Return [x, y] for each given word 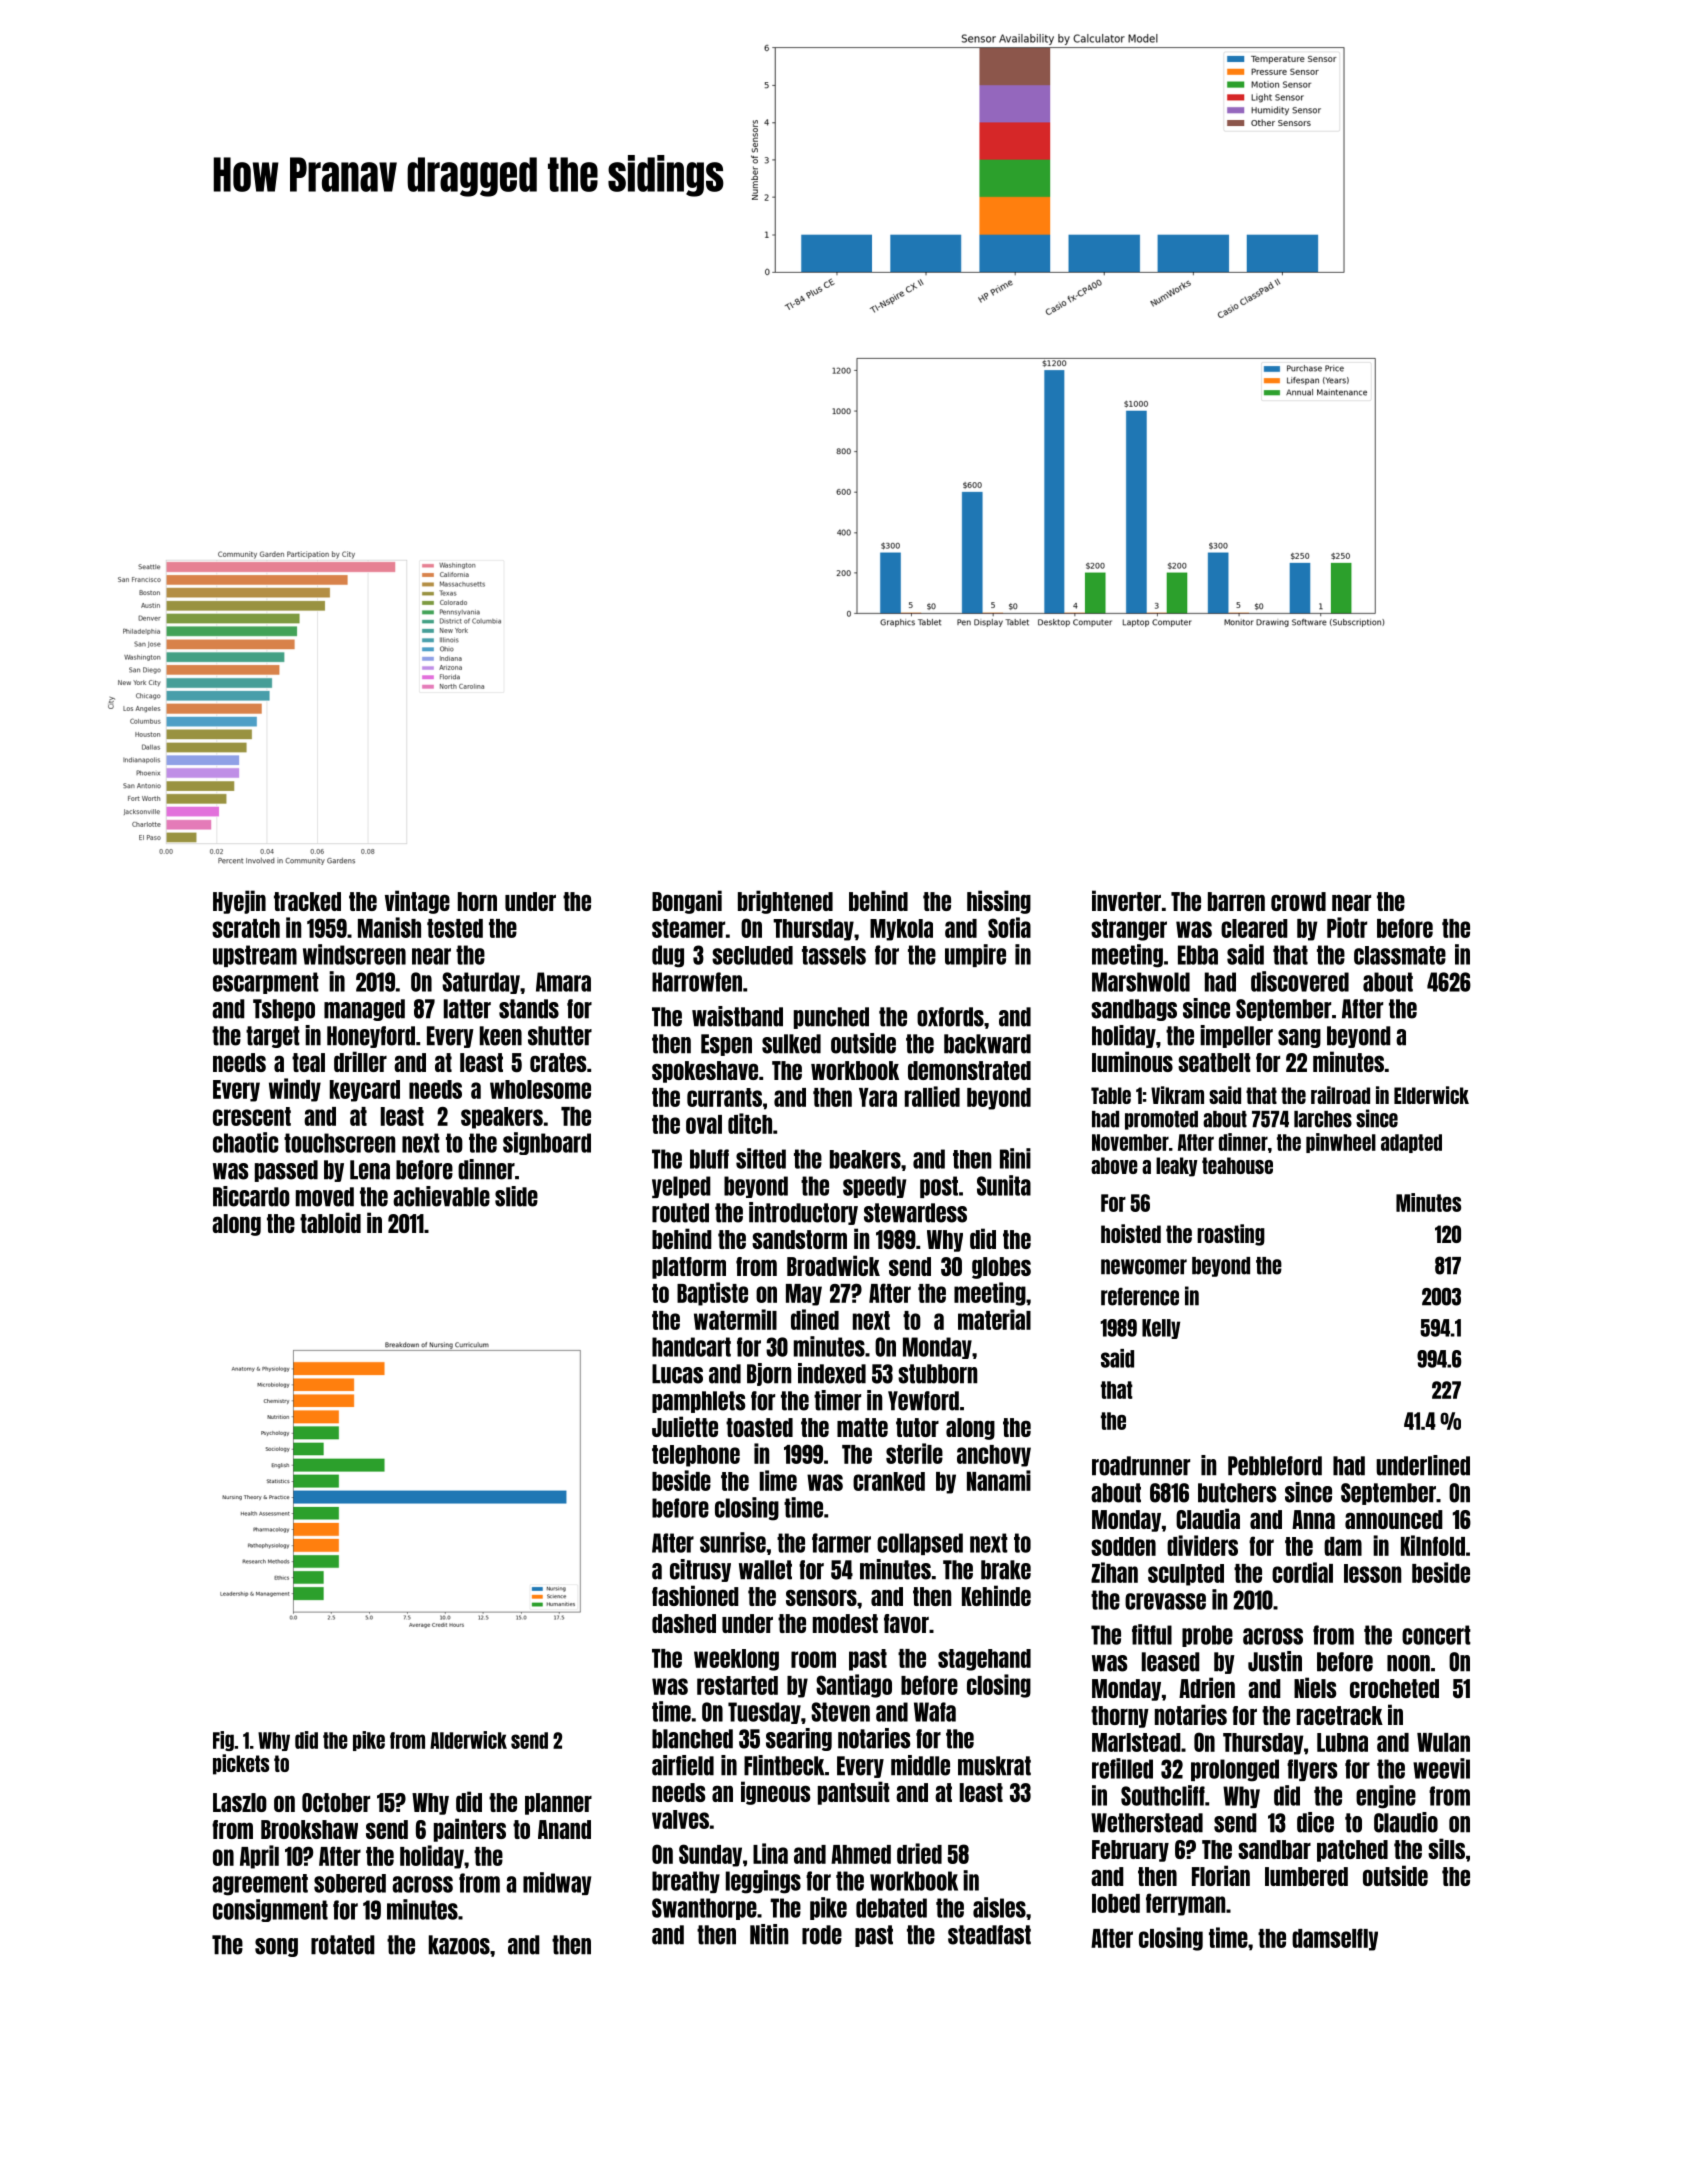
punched [831, 1018]
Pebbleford [1275, 1466]
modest [845, 1623]
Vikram [1177, 1095]
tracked [307, 901]
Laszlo [240, 1802]
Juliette [685, 1426]
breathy [686, 1882]
